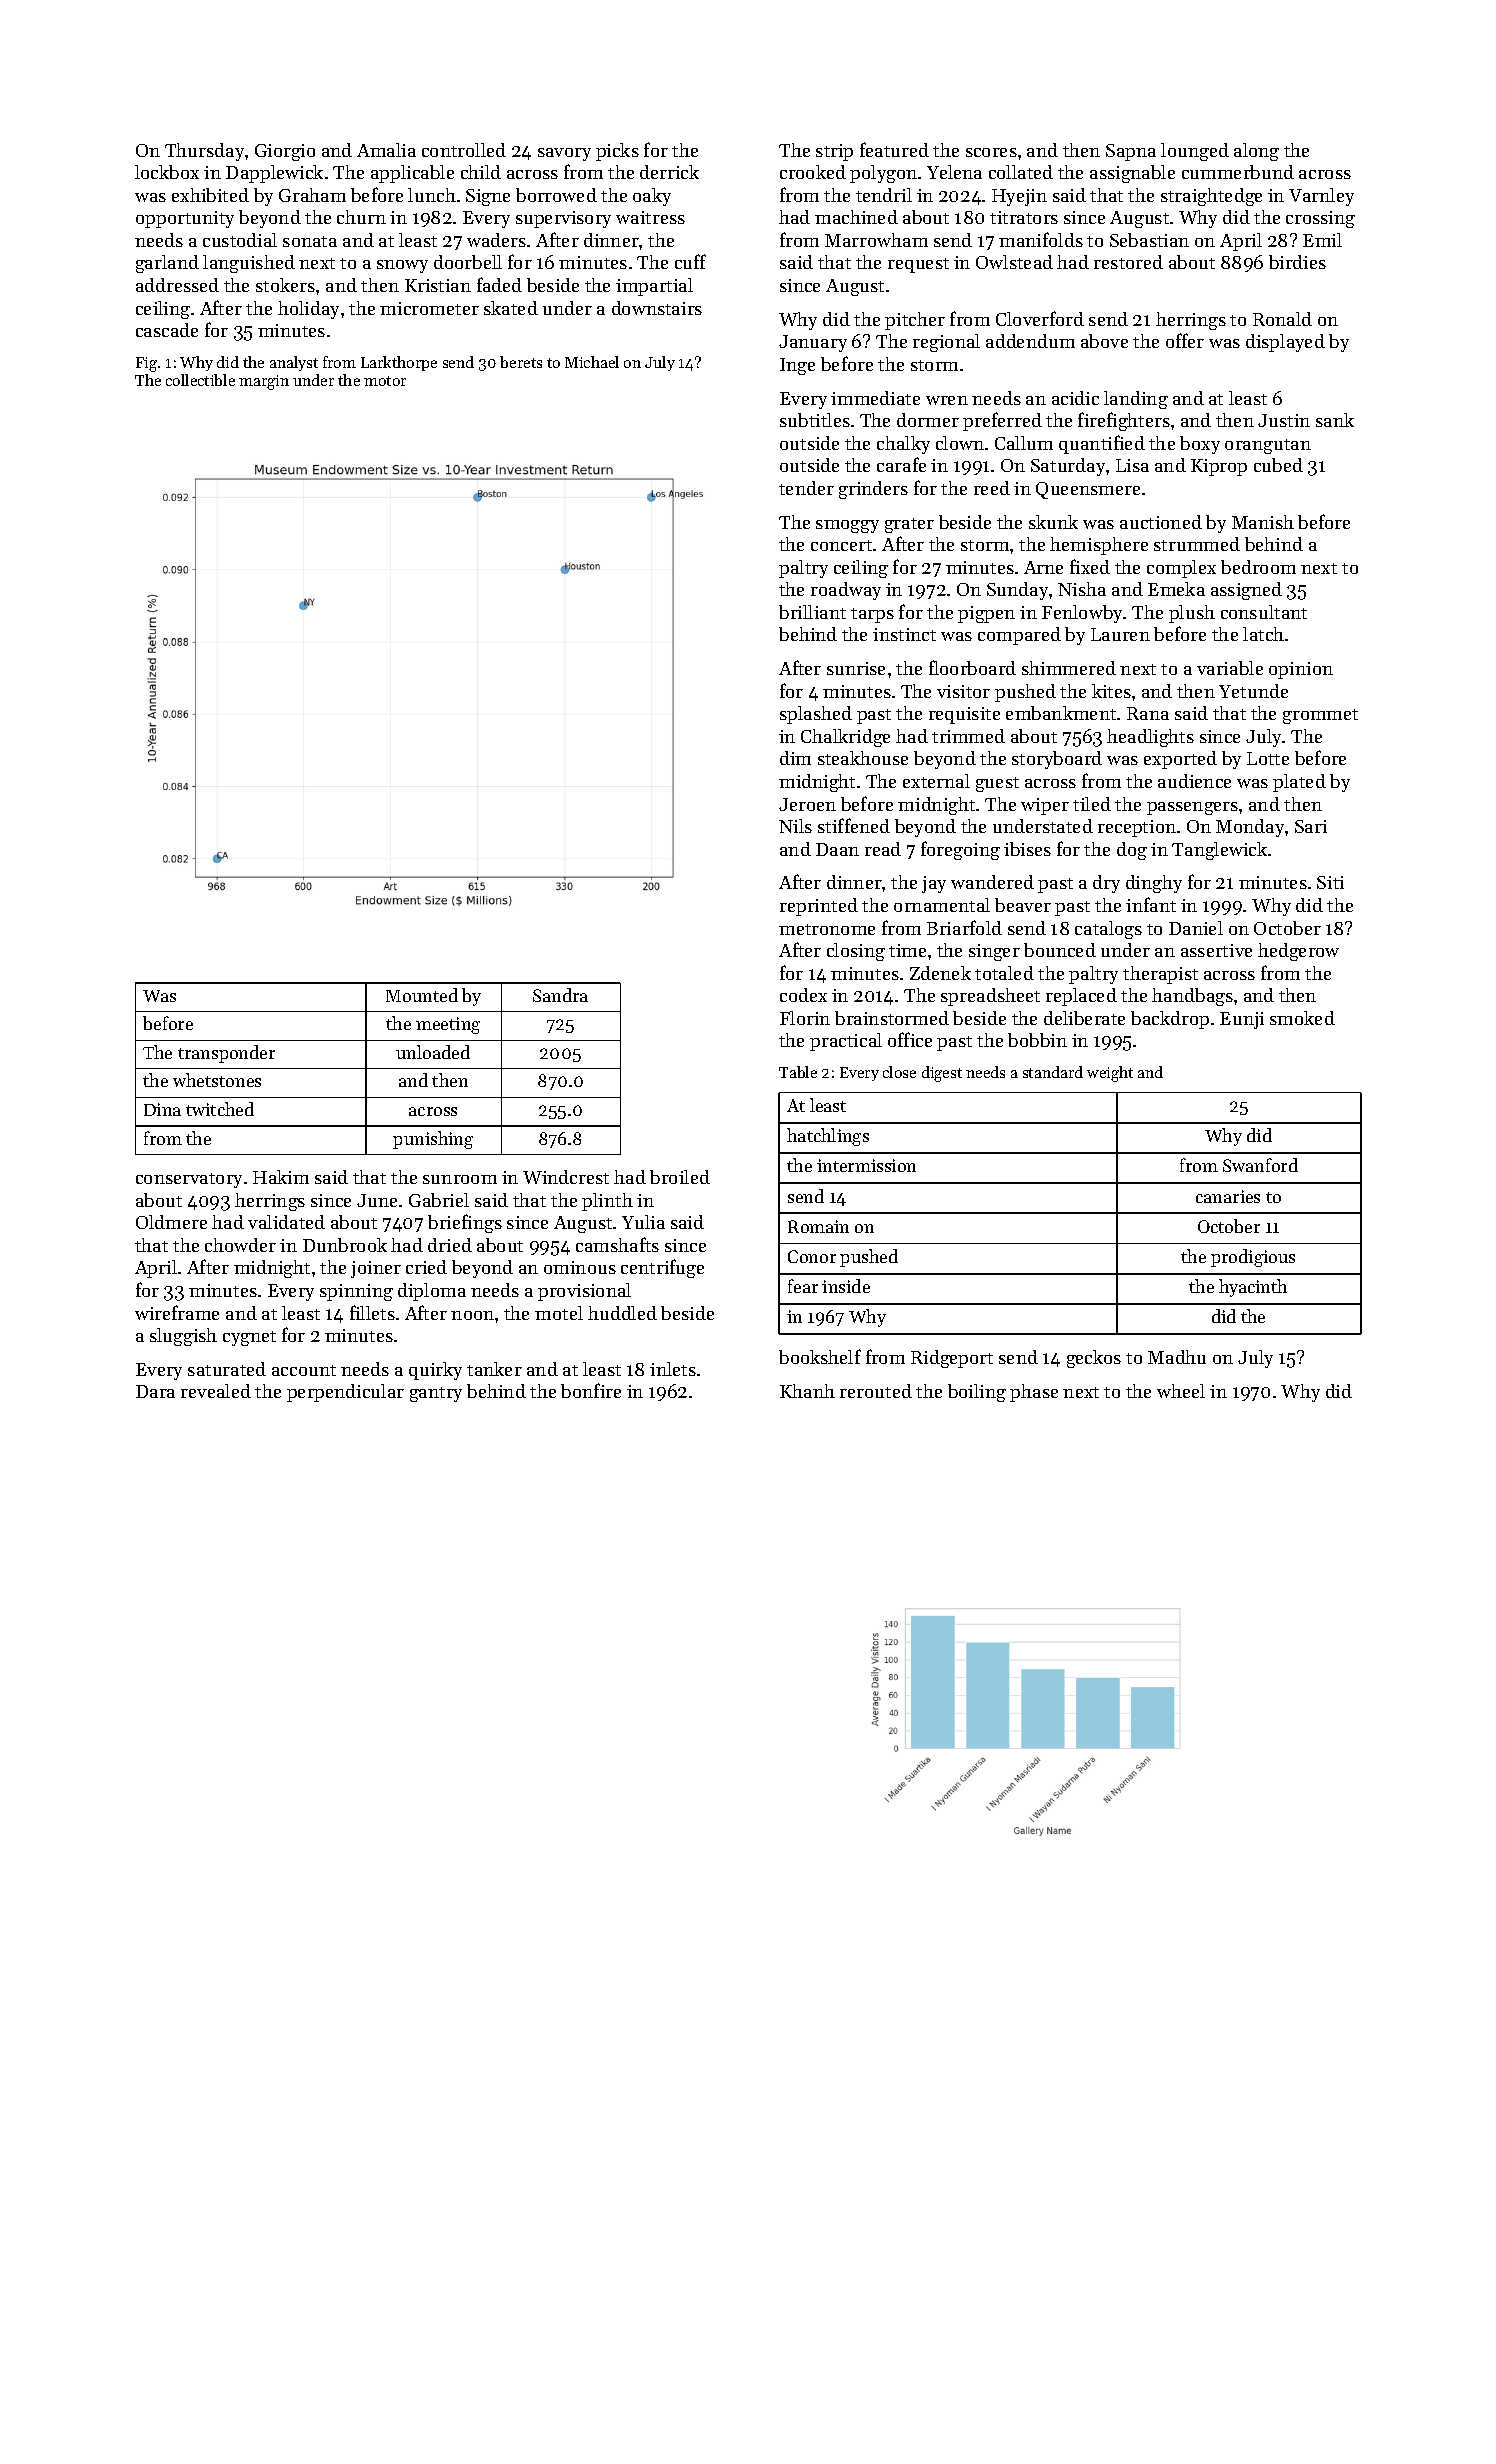  I want to click on landing, so click(1136, 400).
